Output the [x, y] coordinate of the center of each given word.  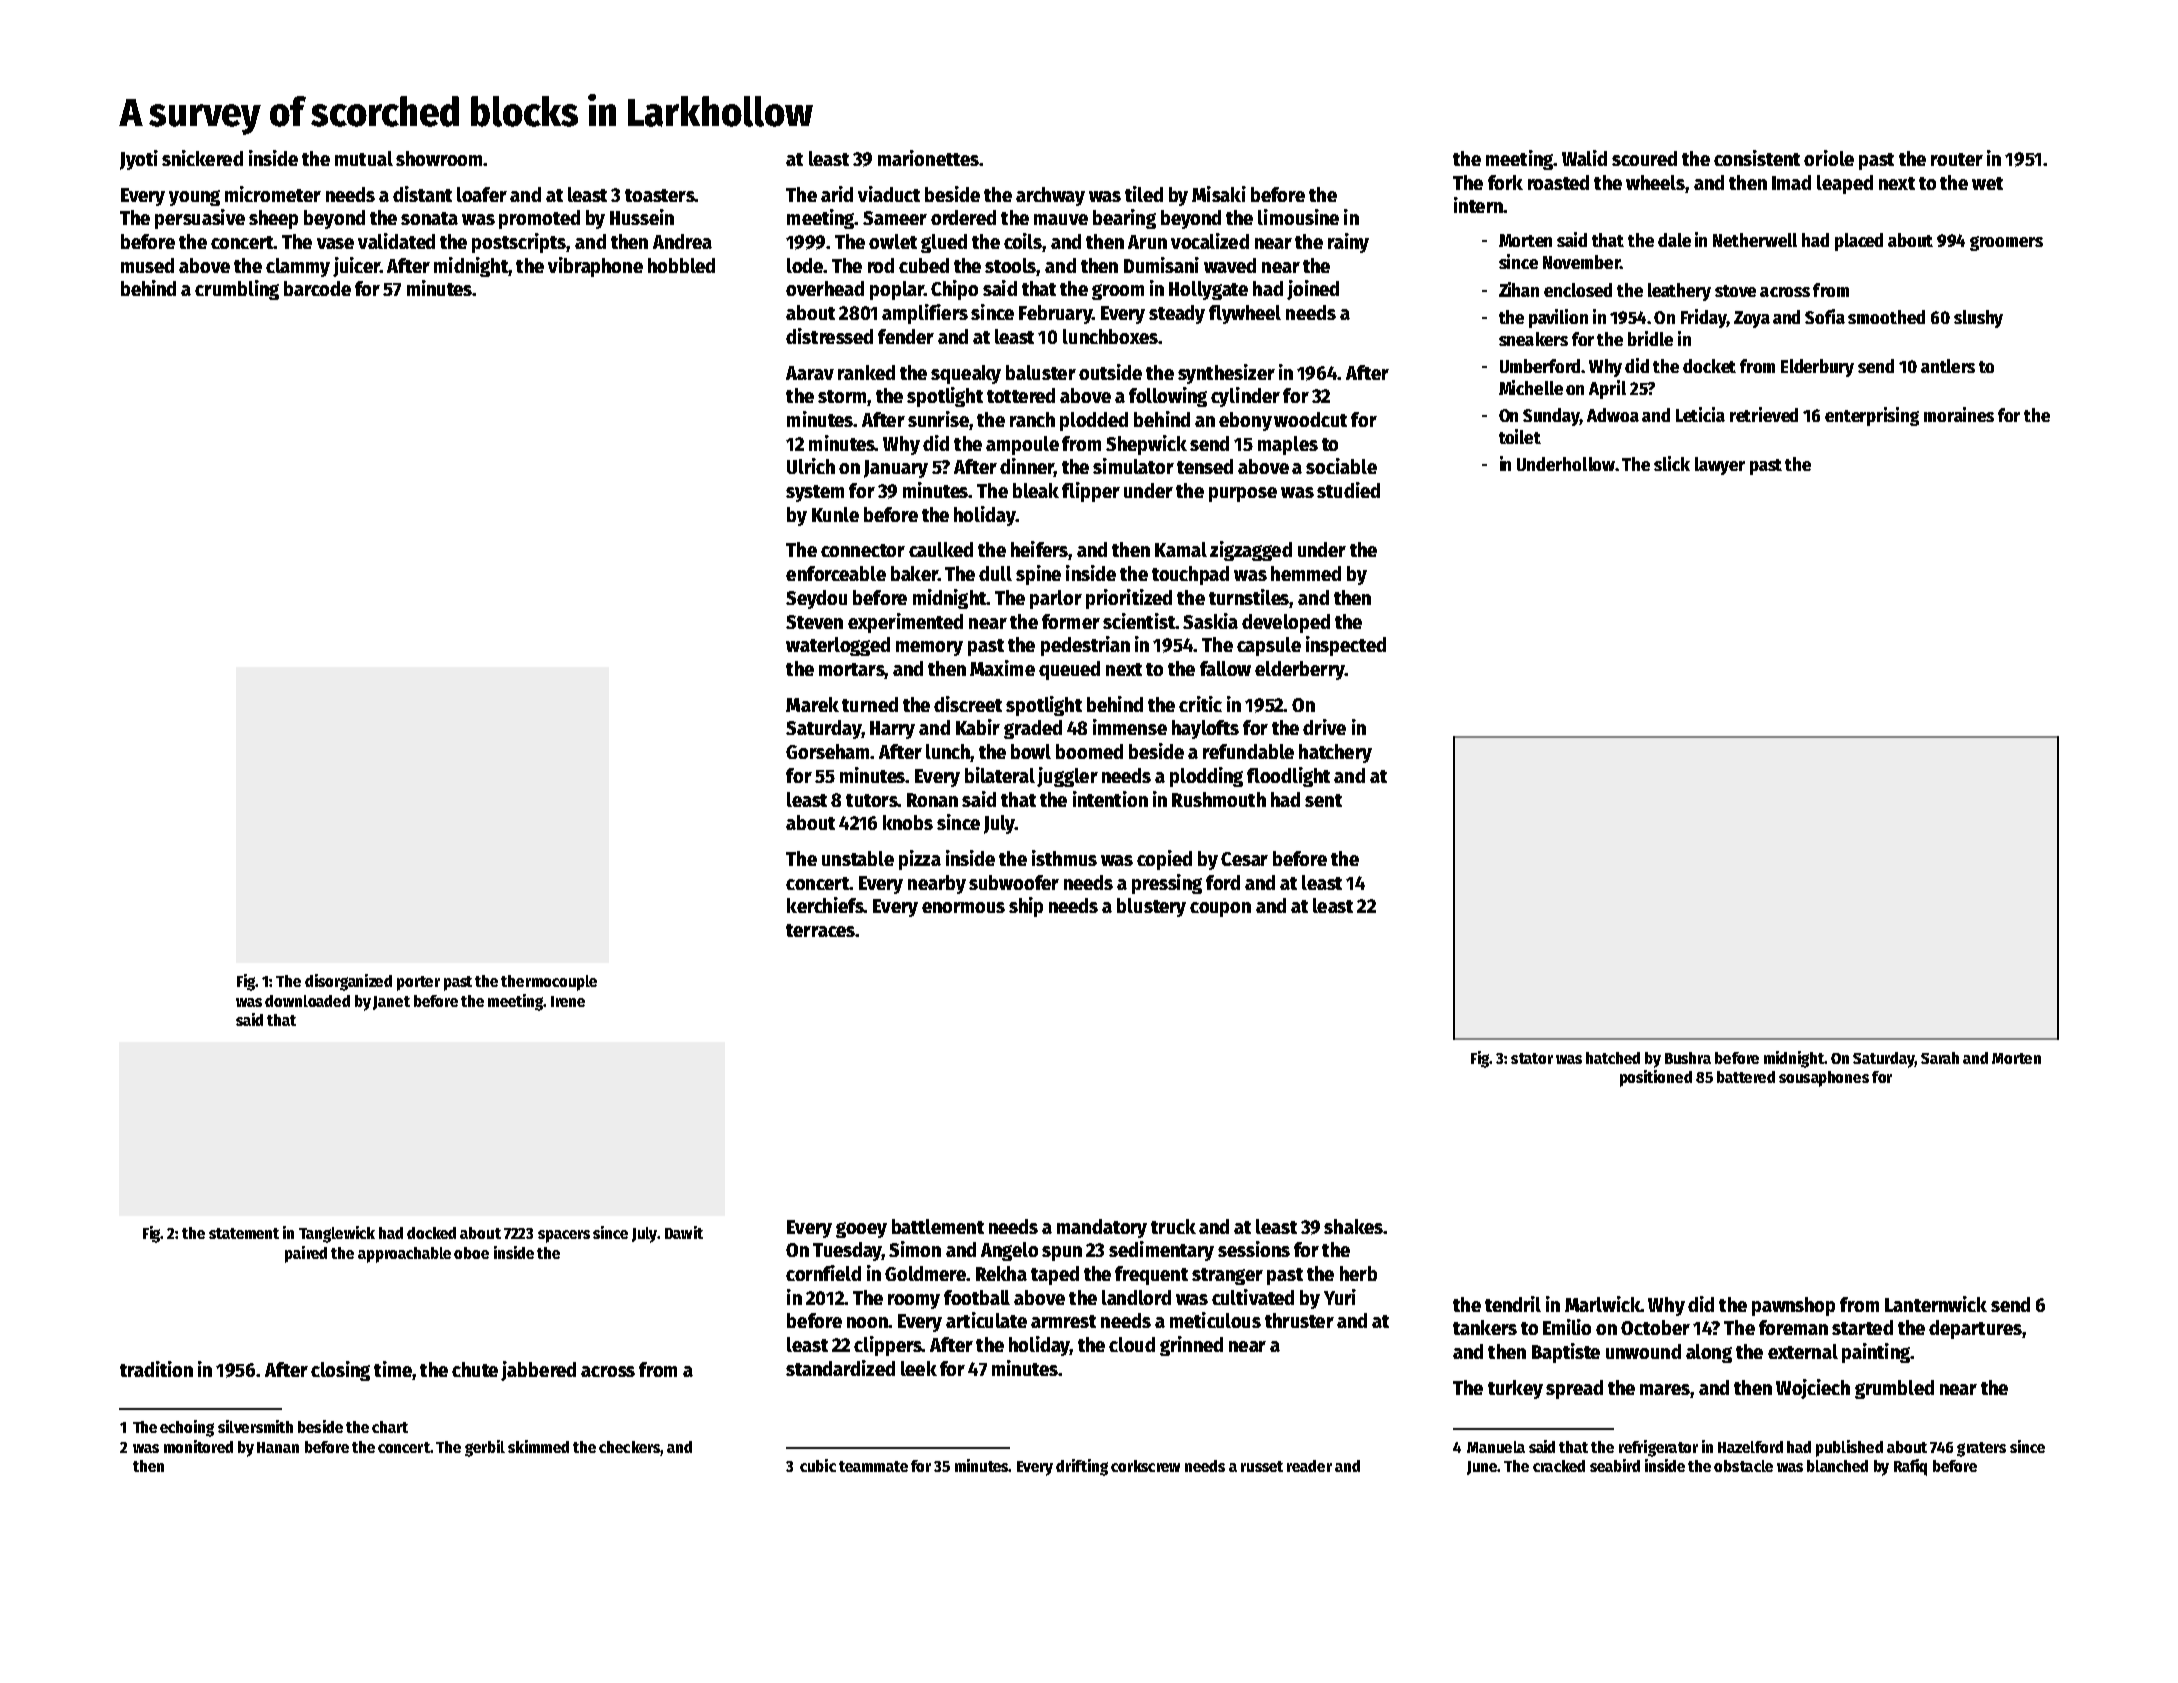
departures [1975, 1329]
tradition [156, 1369]
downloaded [307, 1001]
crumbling [237, 290]
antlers [1948, 366]
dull [995, 573]
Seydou [816, 599]
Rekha [1001, 1273]
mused [147, 265]
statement [244, 1233]
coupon [1220, 909]
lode [805, 265]
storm [842, 396]
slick [1672, 463]
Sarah [1940, 1058]
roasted [1558, 182]
